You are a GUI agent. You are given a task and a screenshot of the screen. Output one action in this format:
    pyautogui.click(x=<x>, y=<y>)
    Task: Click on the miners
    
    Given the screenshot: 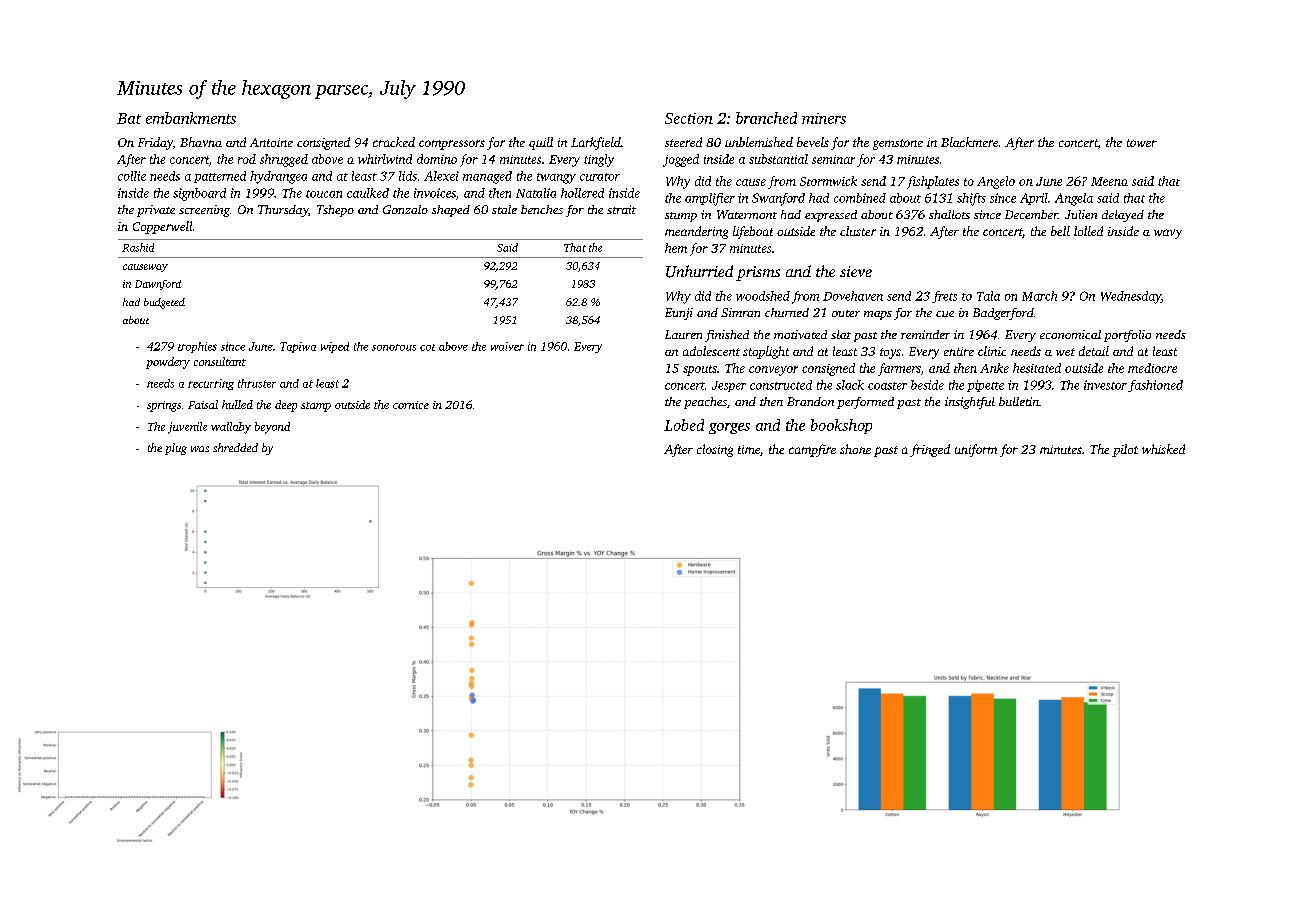 What is the action you would take?
    pyautogui.click(x=824, y=118)
